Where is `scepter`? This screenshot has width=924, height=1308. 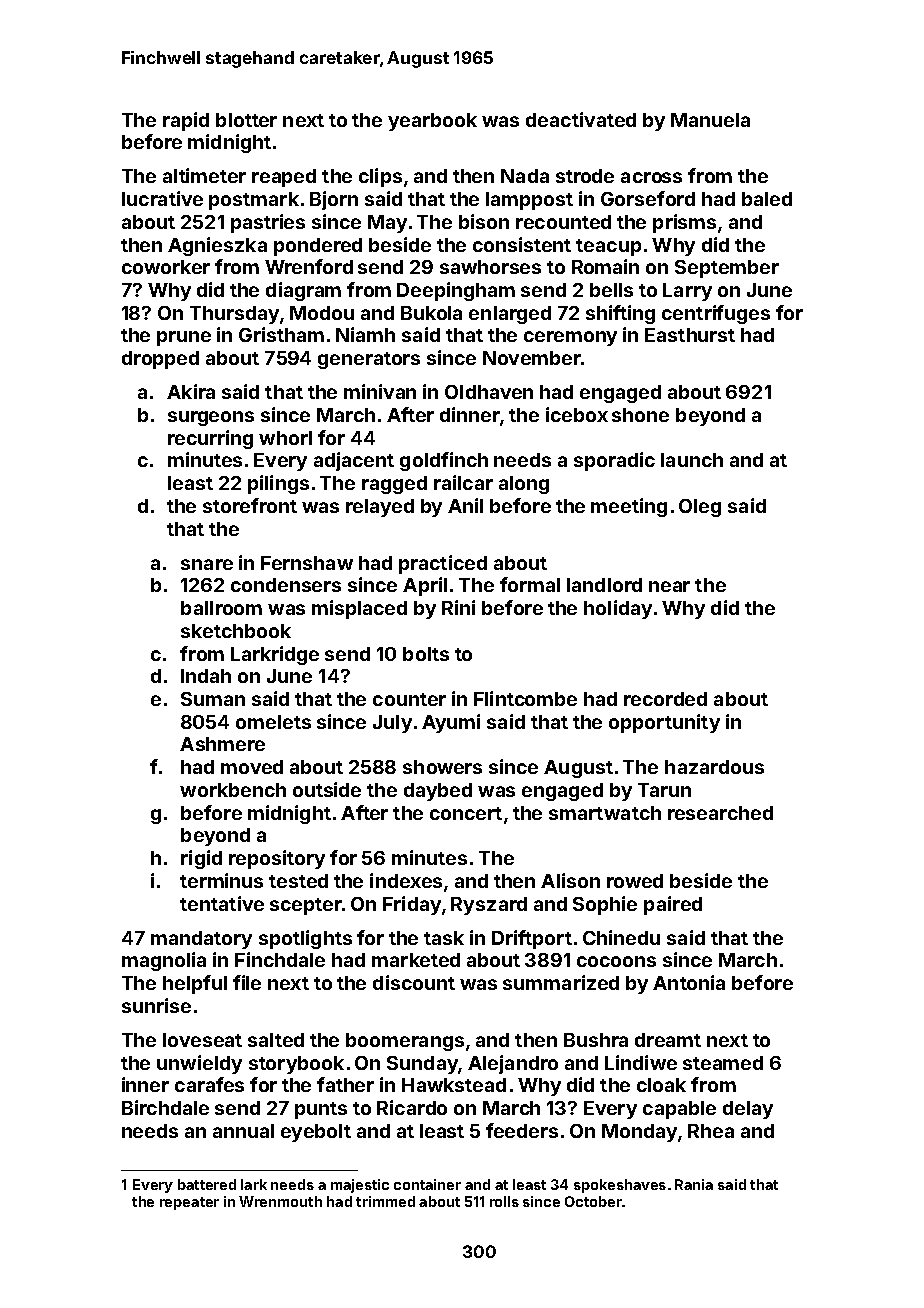 scepter is located at coordinates (306, 906).
